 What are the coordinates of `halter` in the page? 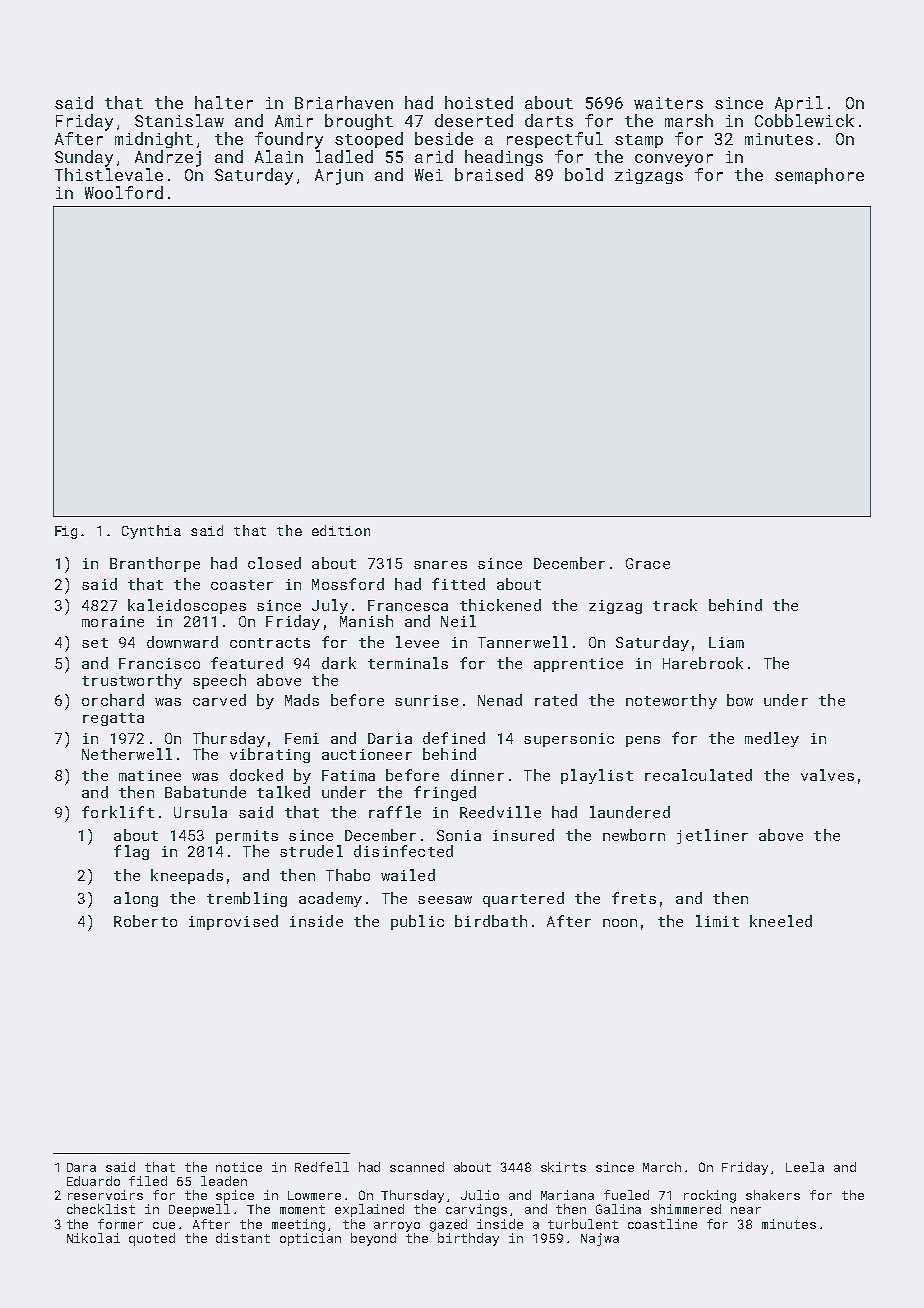 It's located at (224, 102).
